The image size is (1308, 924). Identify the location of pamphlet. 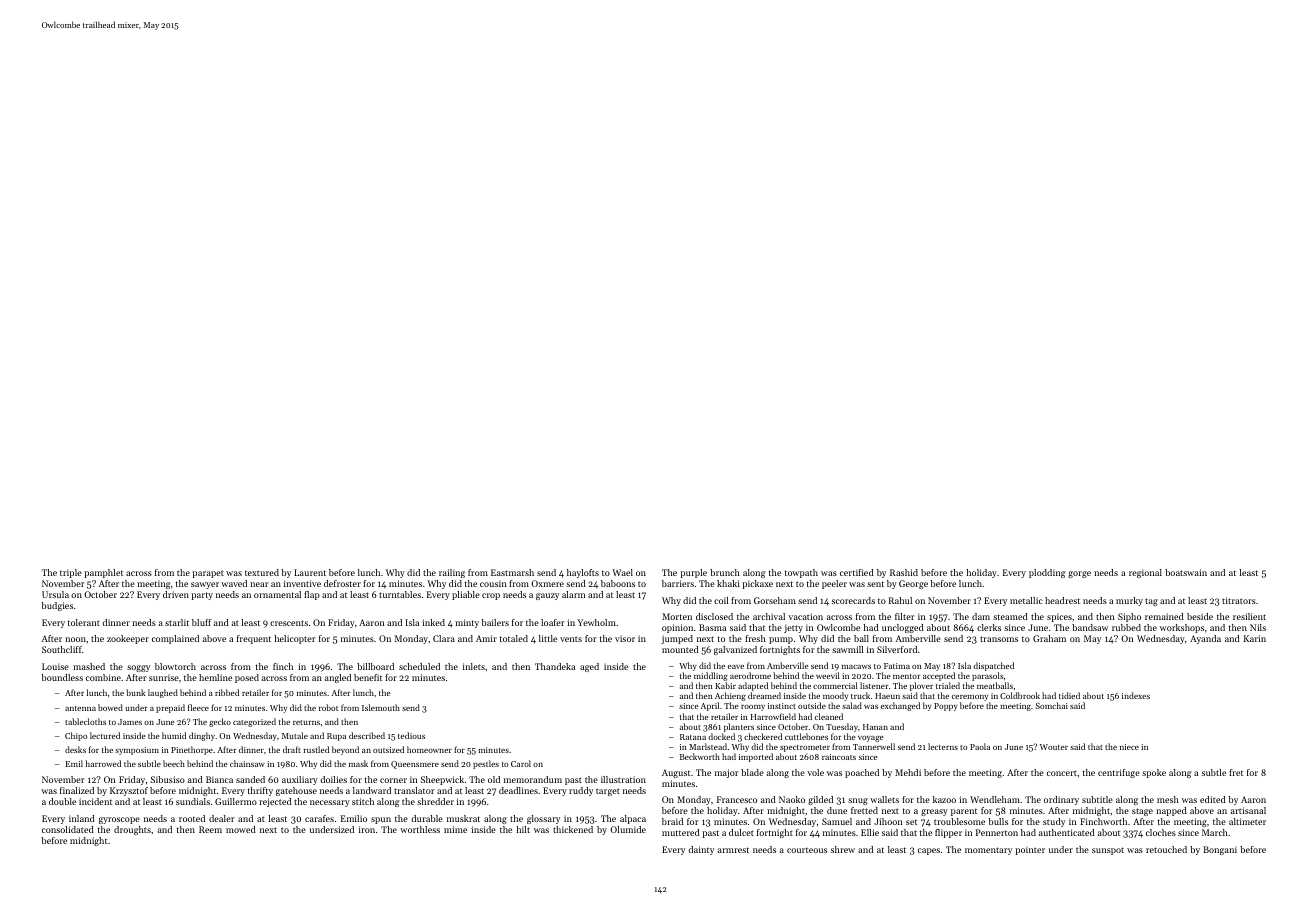
(103, 573).
